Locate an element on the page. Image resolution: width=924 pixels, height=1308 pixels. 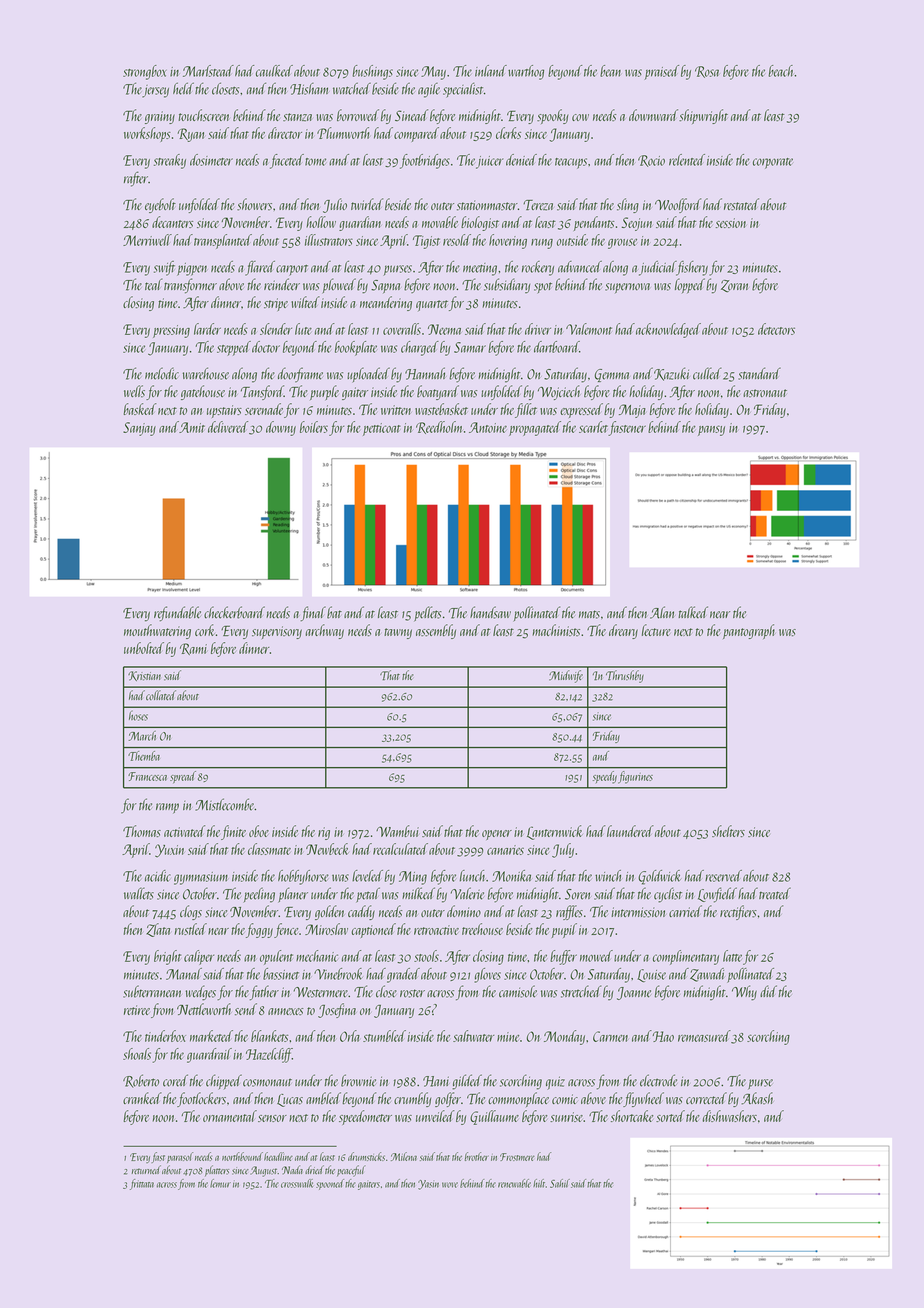
Sahil is located at coordinates (560, 1183).
